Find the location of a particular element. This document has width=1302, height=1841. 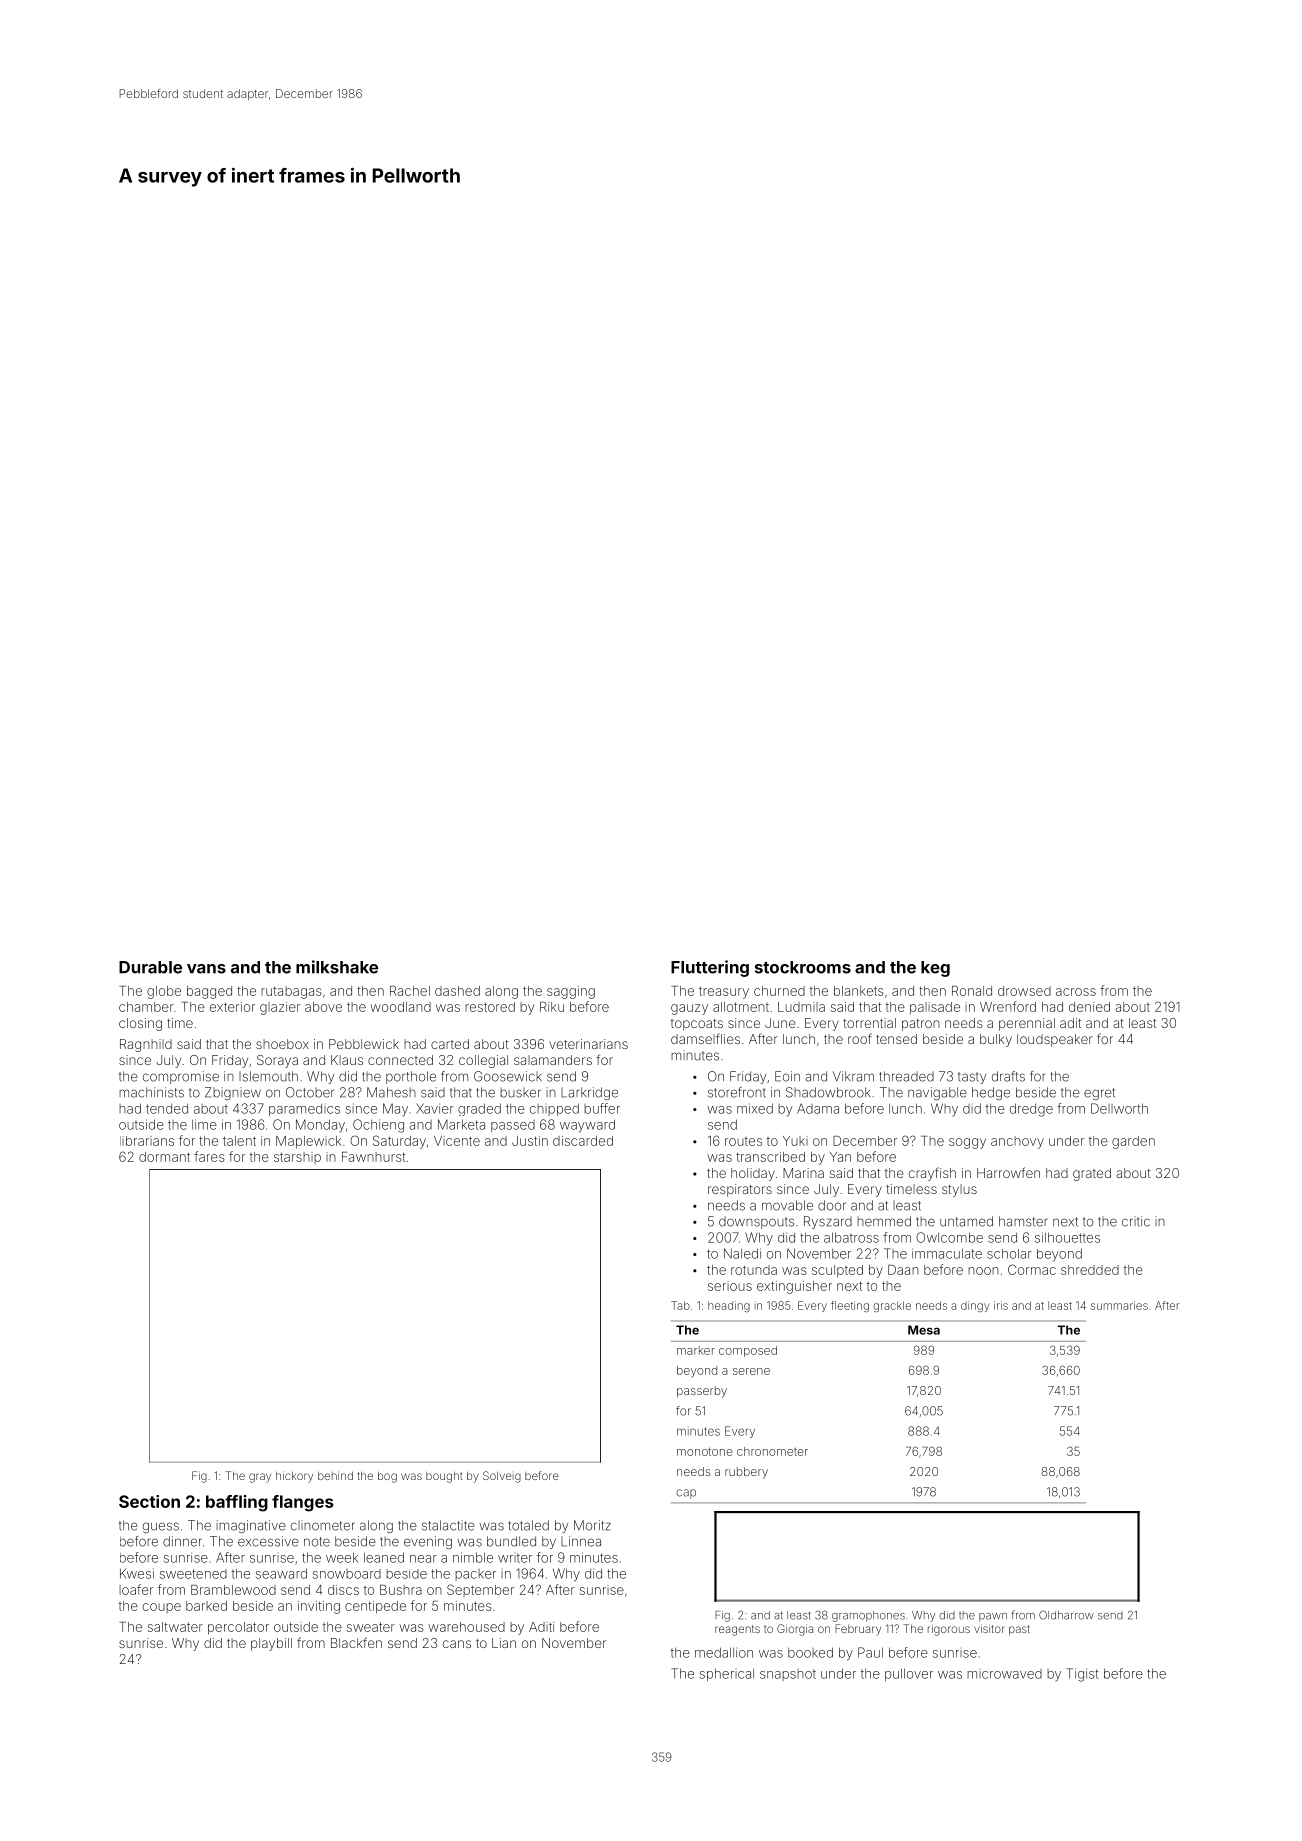

past is located at coordinates (1019, 1630).
